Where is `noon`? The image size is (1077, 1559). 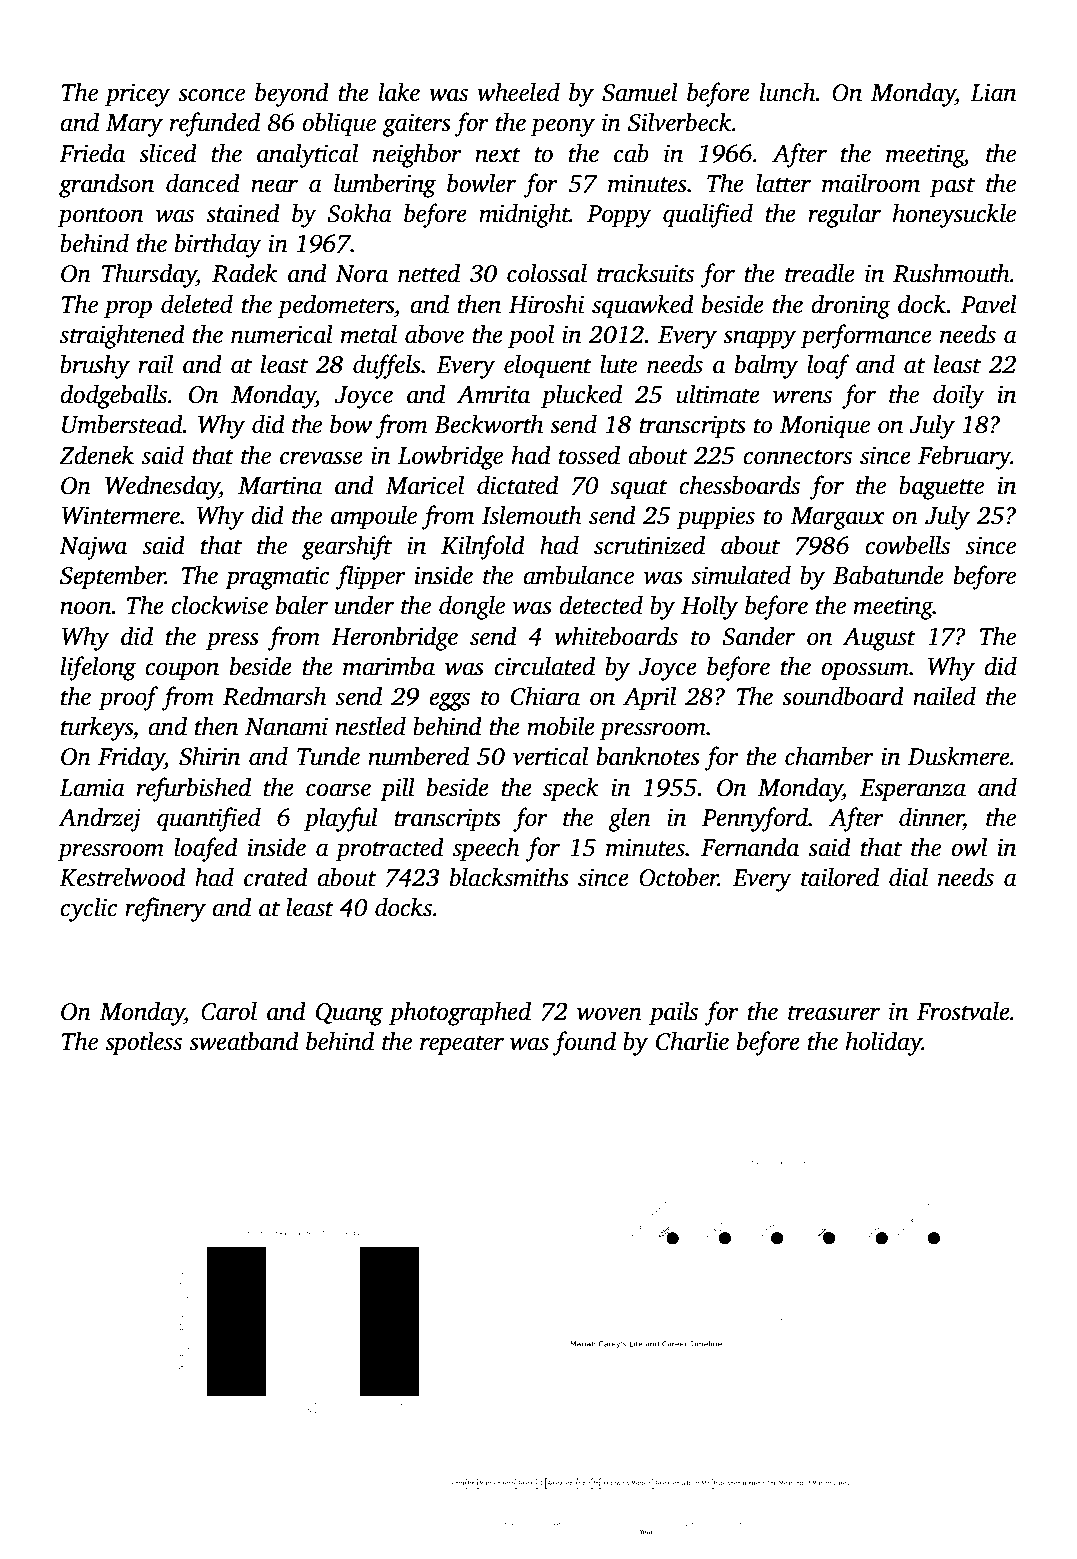
noon is located at coordinates (86, 608).
